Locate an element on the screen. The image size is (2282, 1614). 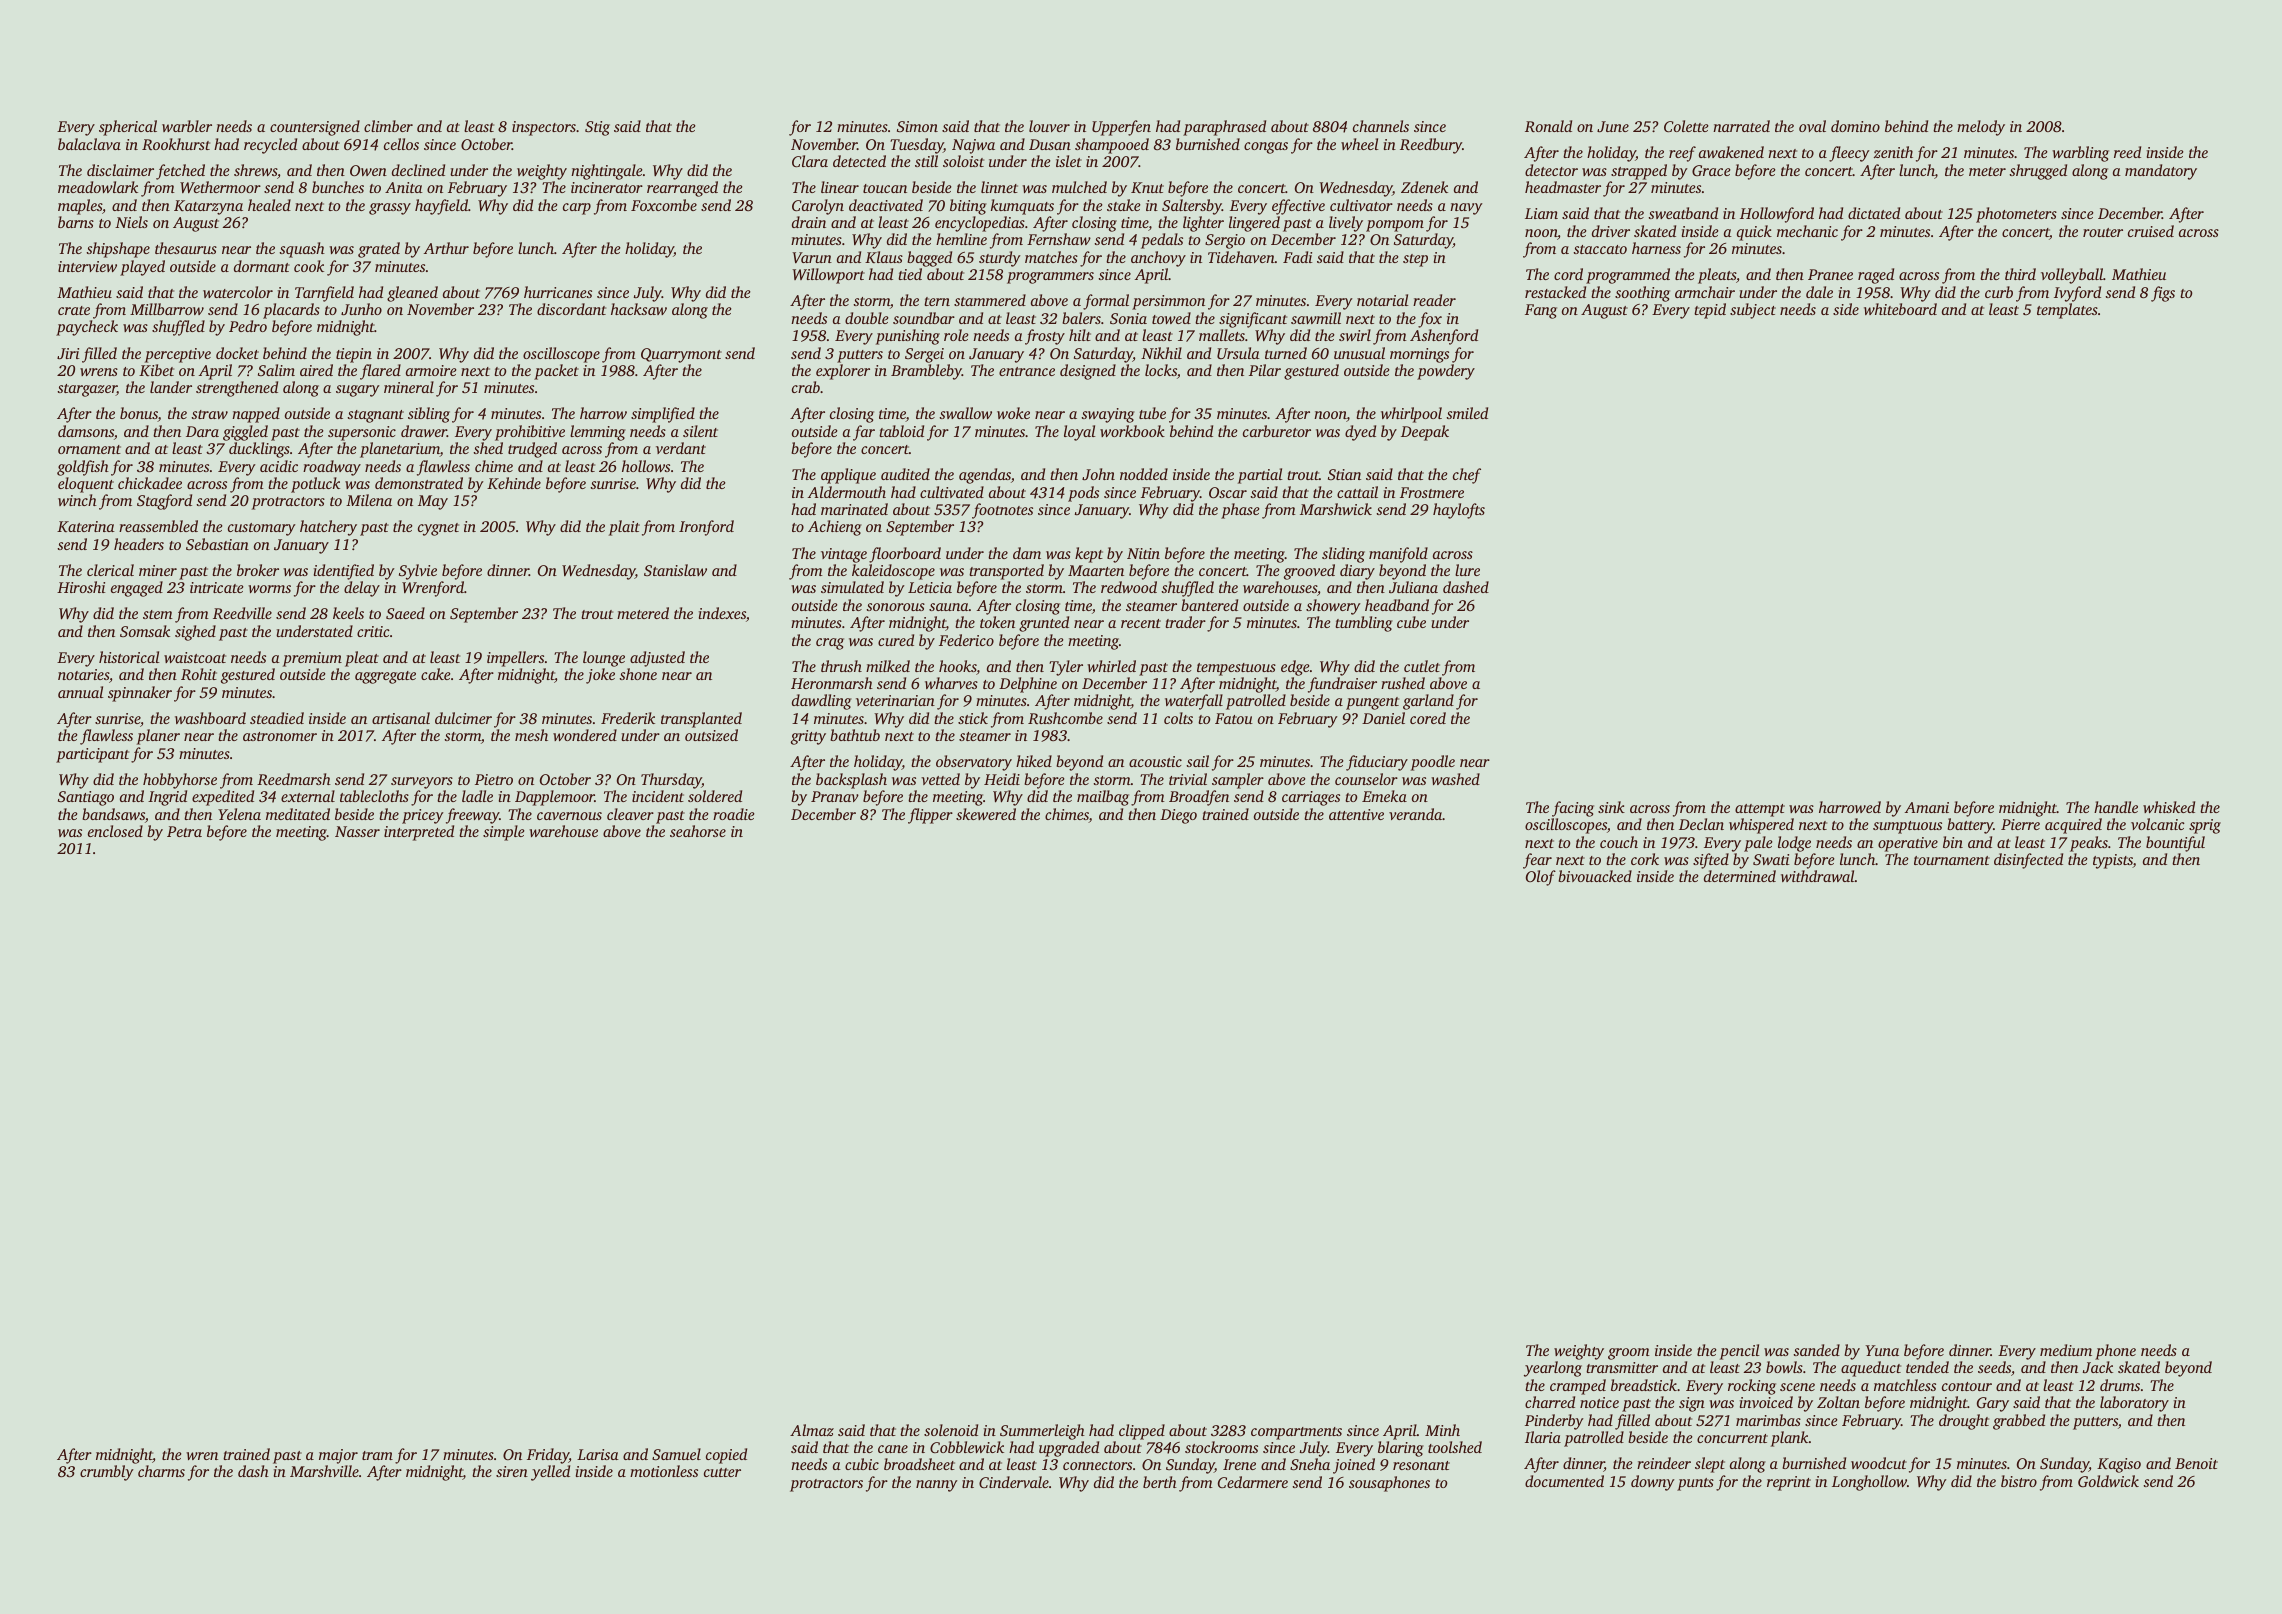
bivouacked is located at coordinates (1595, 876).
